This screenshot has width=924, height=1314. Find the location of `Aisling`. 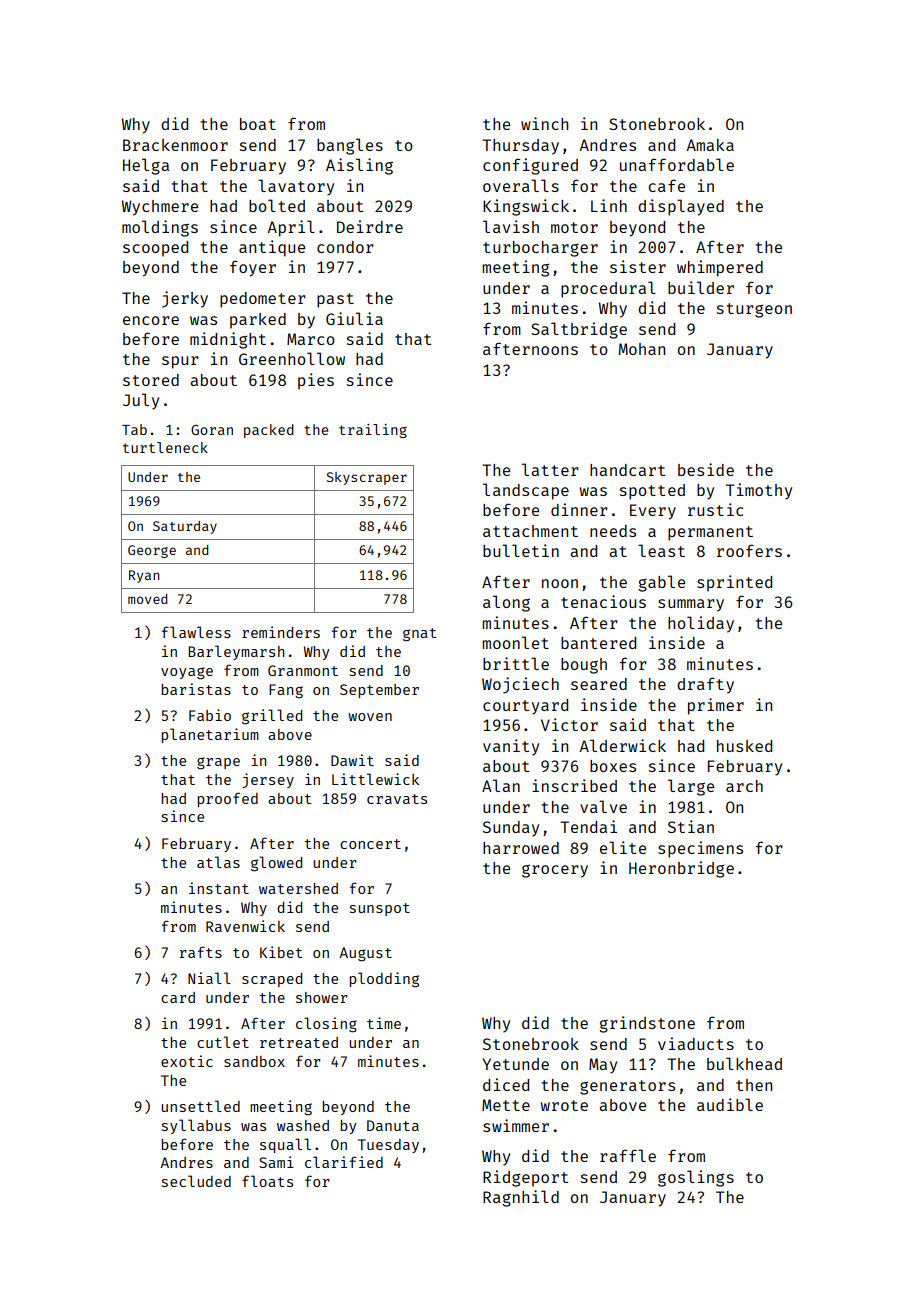

Aisling is located at coordinates (359, 166).
